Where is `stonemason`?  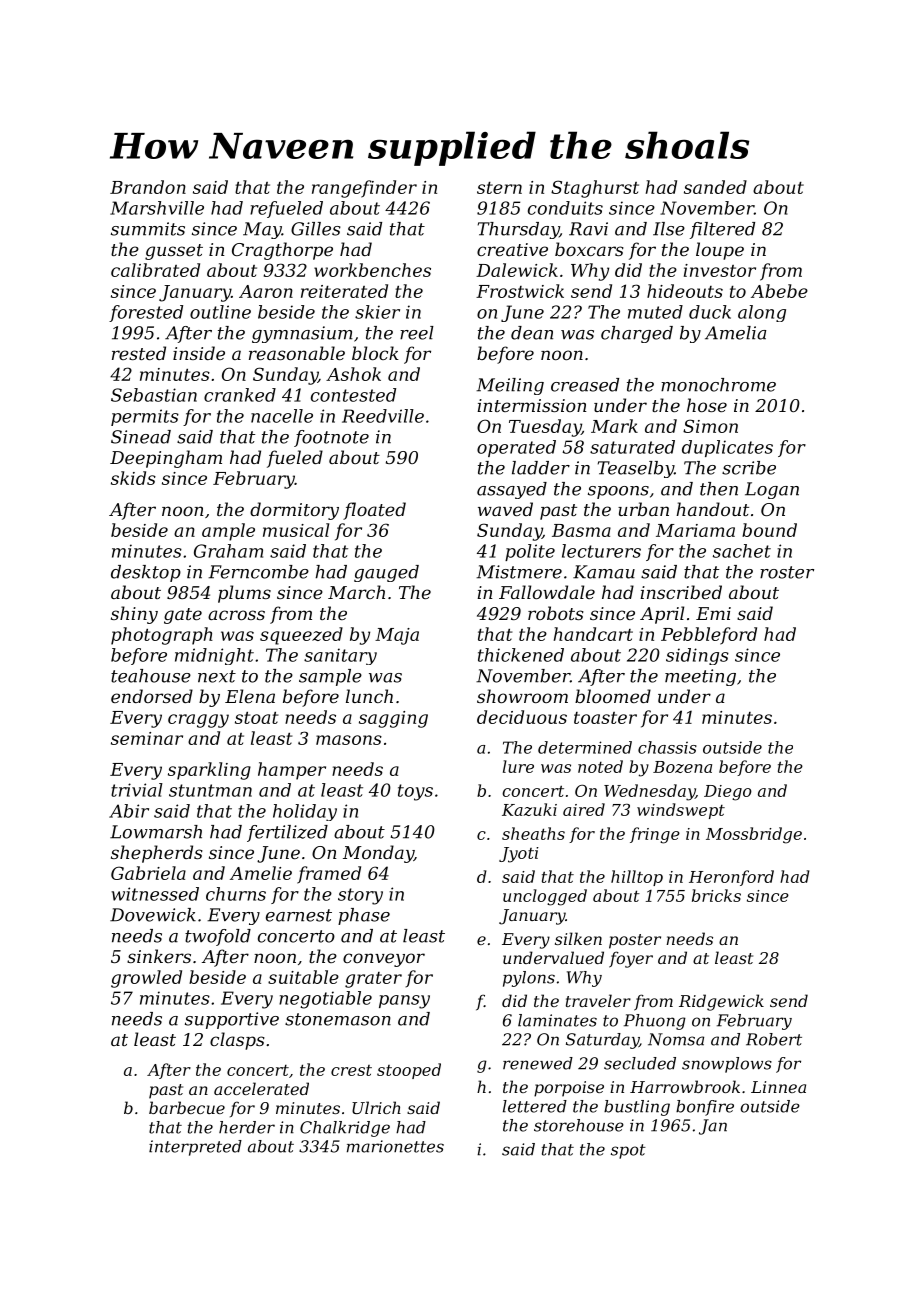 stonemason is located at coordinates (338, 1019).
